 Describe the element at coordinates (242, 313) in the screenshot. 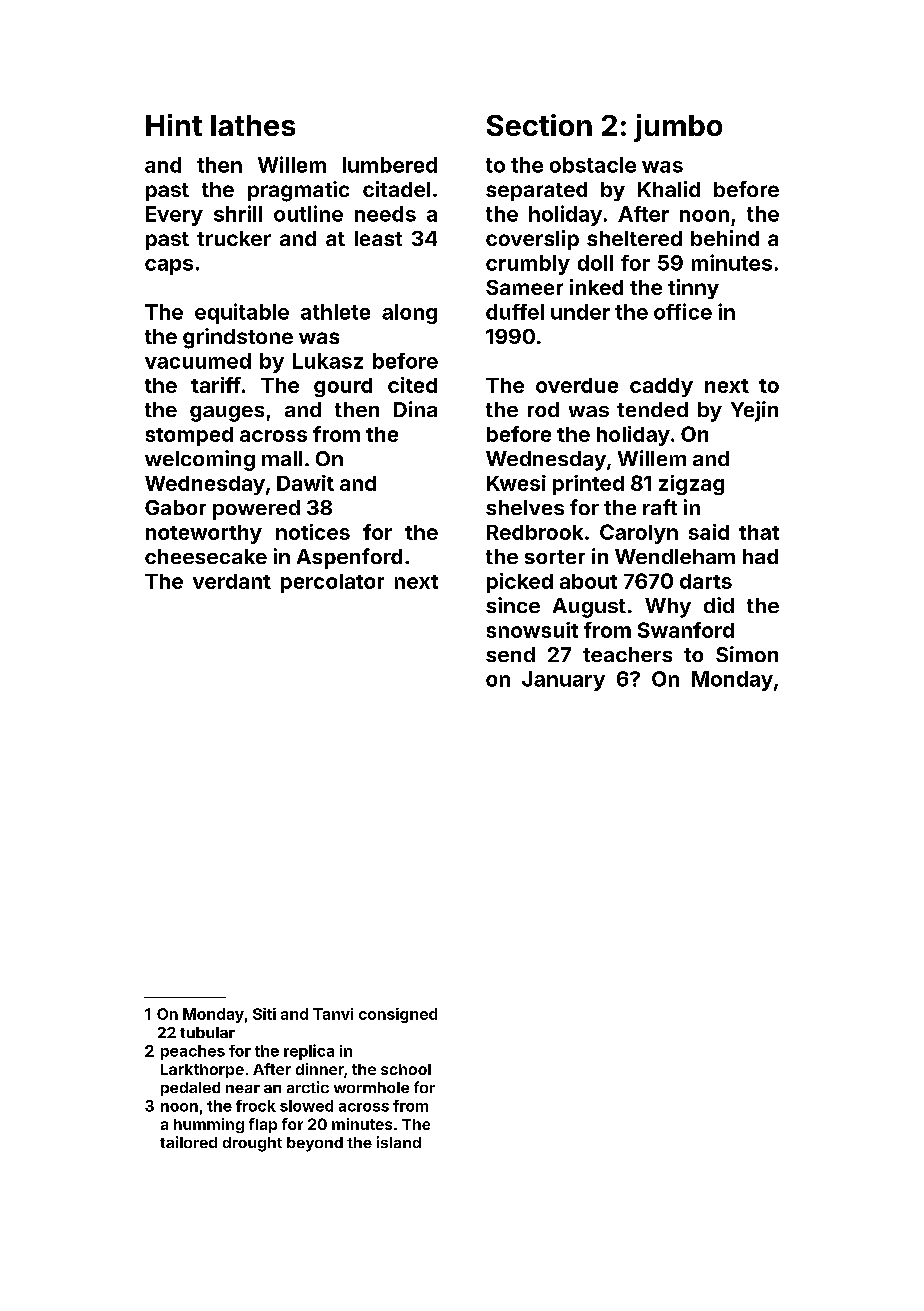

I see `equitable` at that location.
